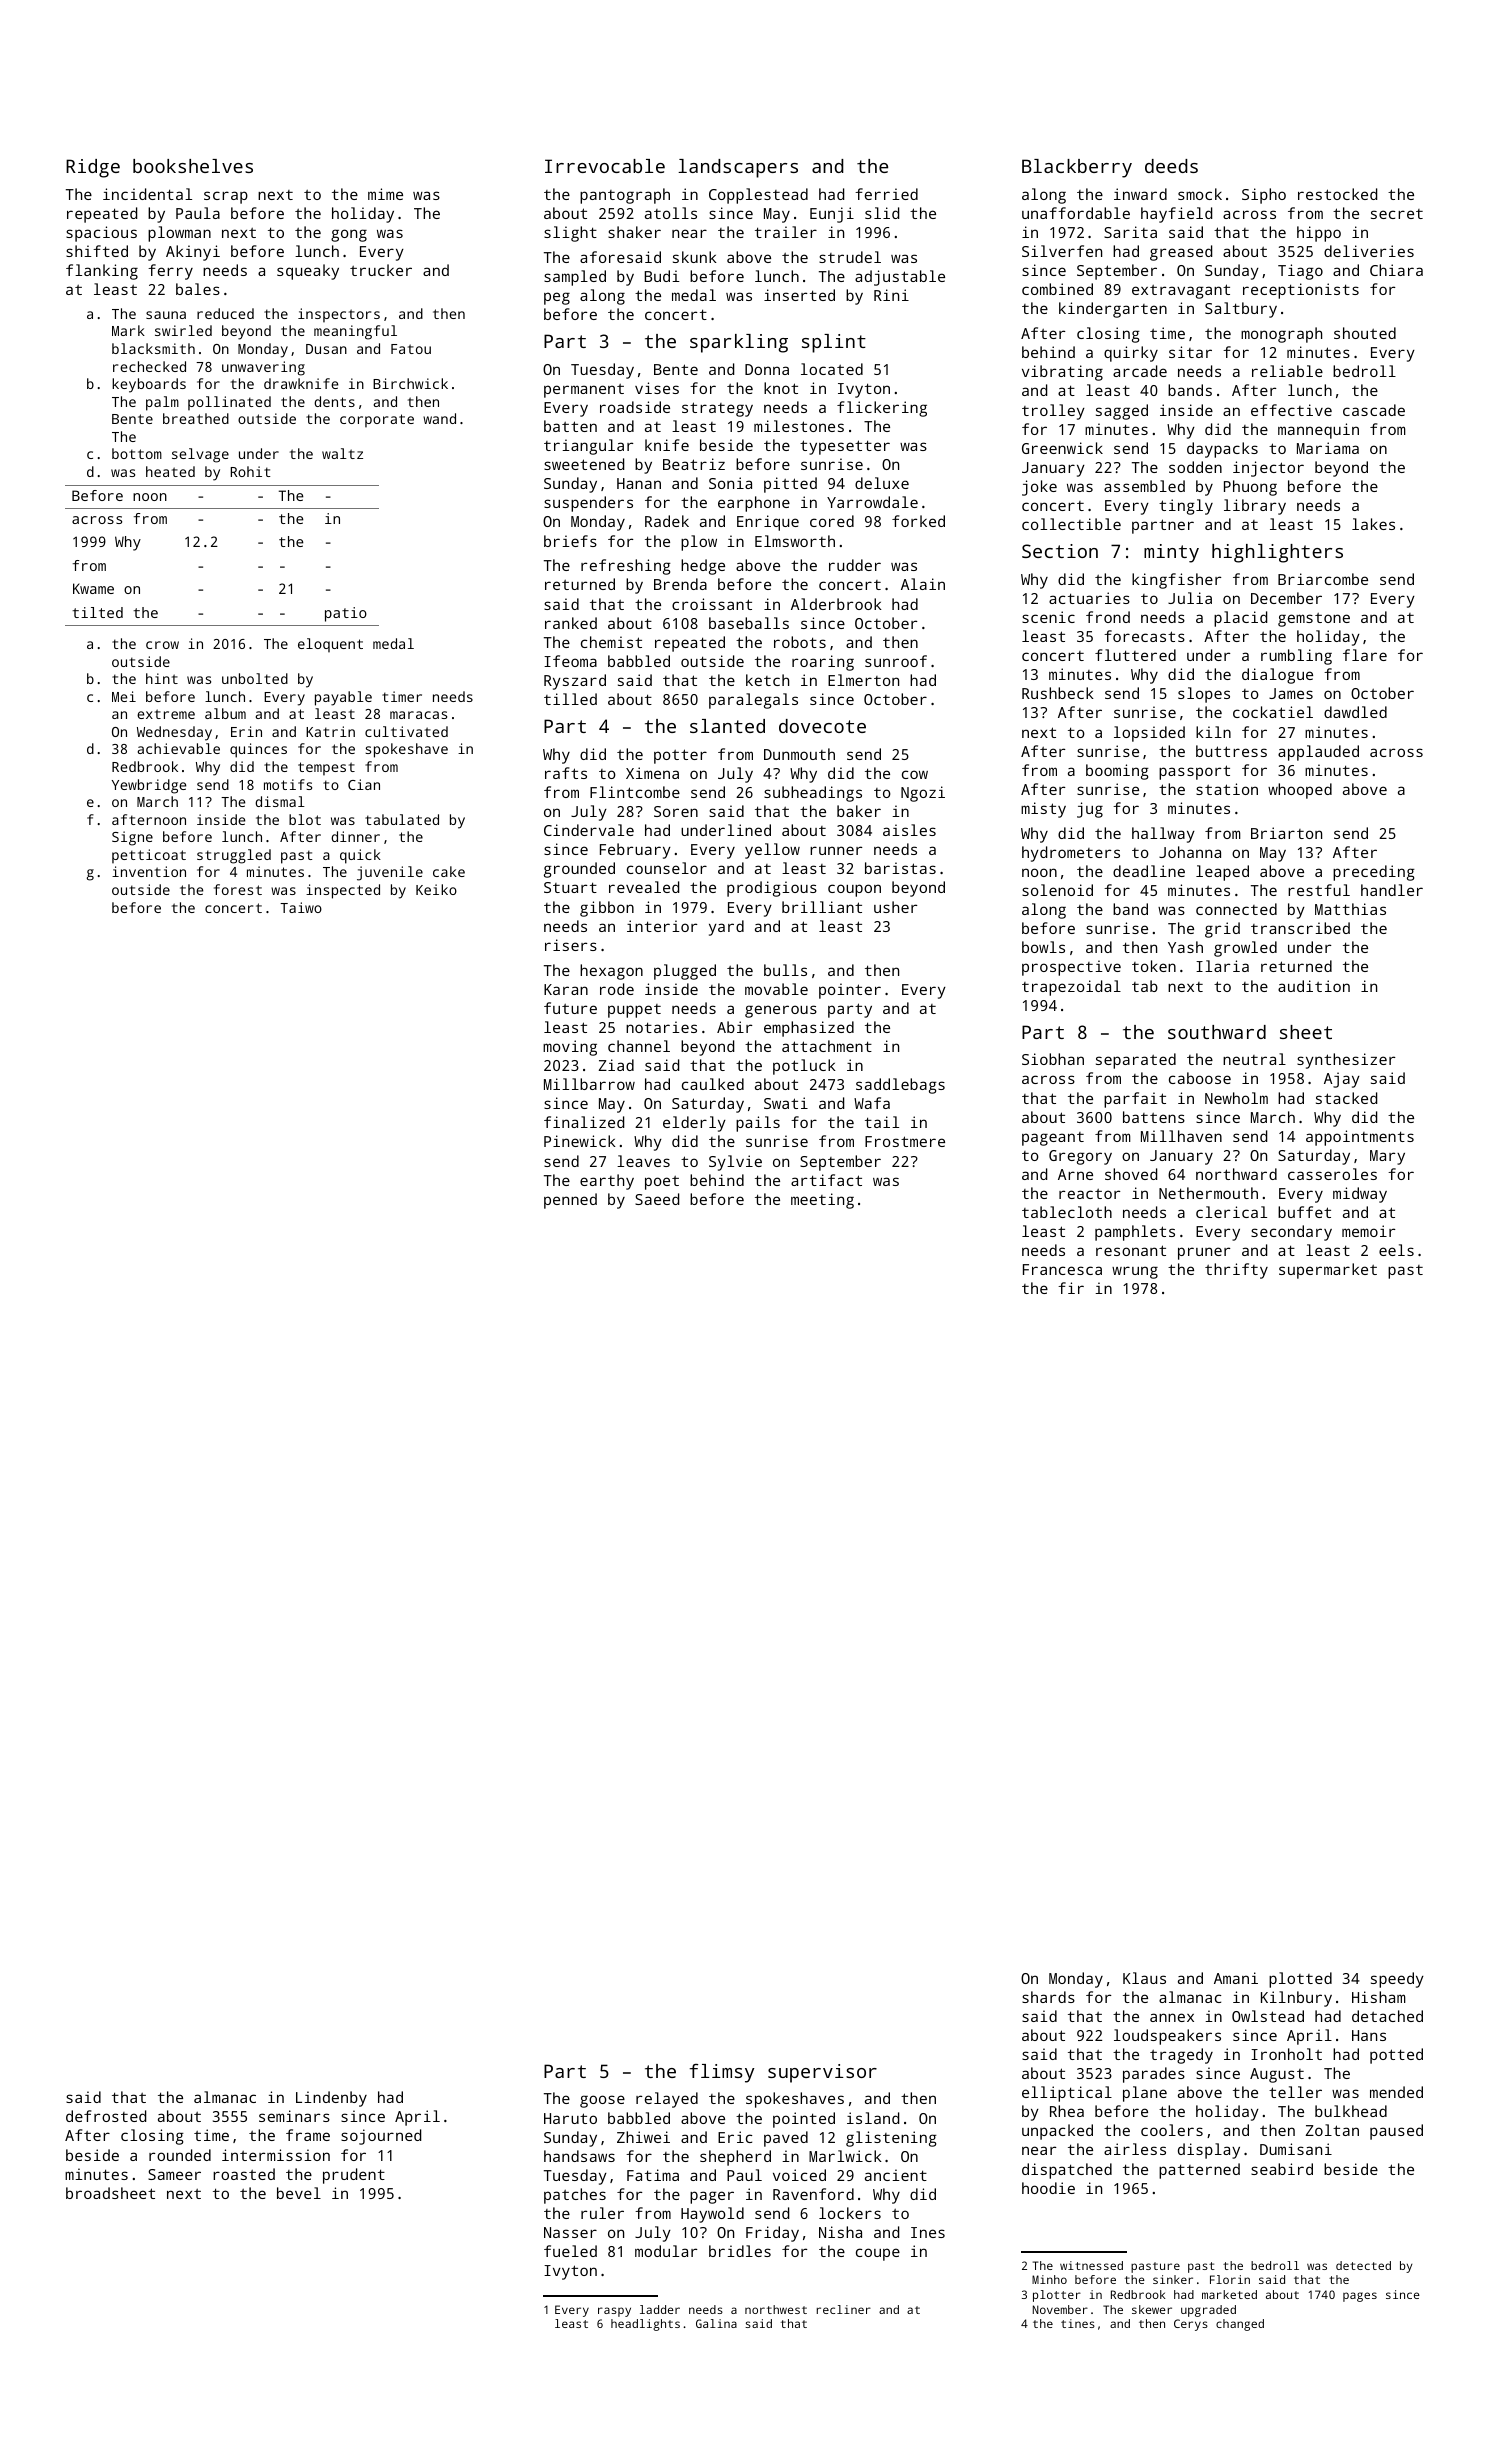 The width and height of the screenshot is (1496, 2464). What do you see at coordinates (570, 699) in the screenshot?
I see `tilled` at bounding box center [570, 699].
